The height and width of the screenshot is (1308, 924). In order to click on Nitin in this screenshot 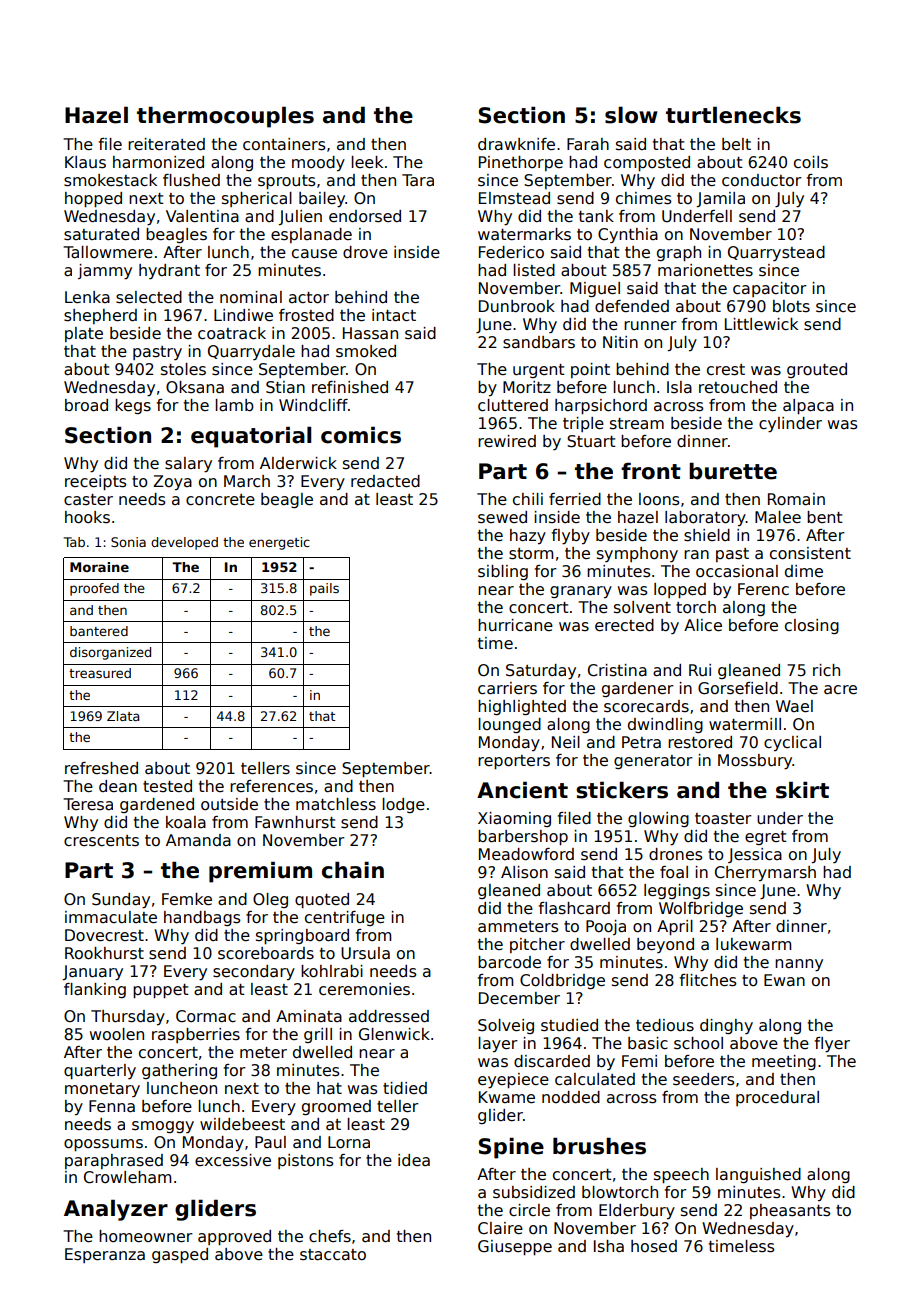, I will do `click(620, 342)`.
